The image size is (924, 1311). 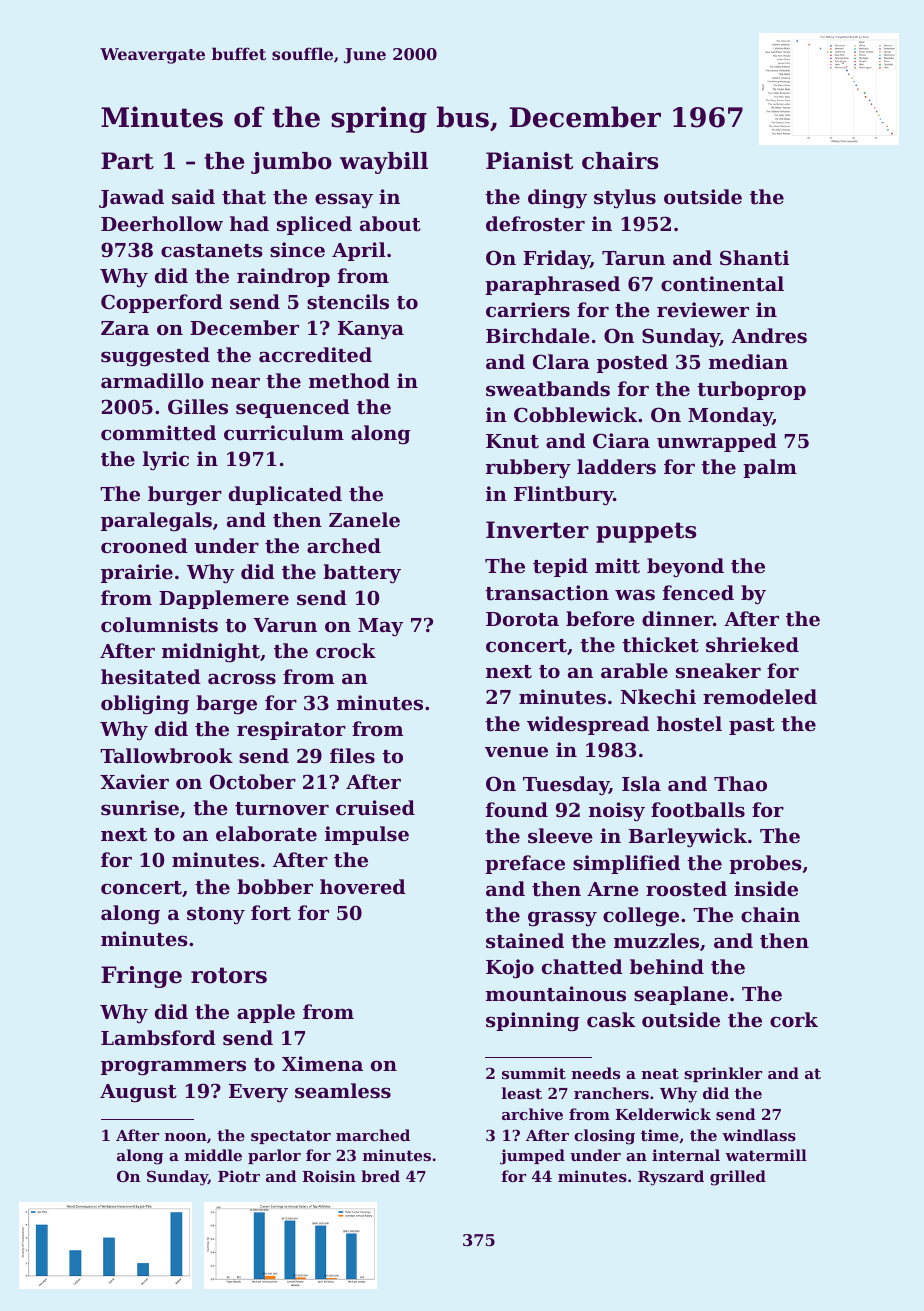 What do you see at coordinates (271, 913) in the screenshot?
I see `fort` at bounding box center [271, 913].
